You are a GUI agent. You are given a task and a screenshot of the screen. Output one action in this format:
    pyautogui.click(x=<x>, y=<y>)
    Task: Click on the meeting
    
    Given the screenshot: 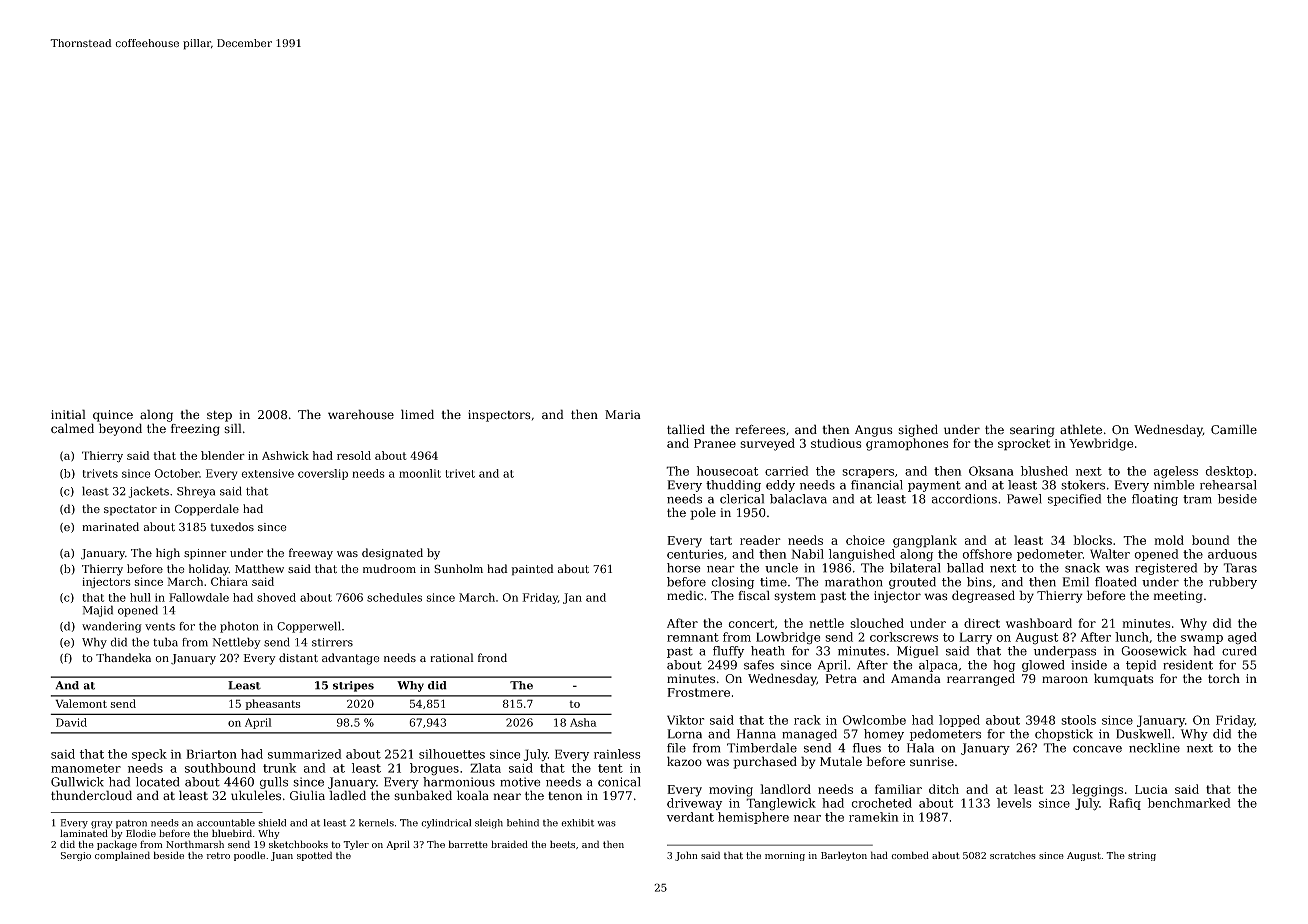 What is the action you would take?
    pyautogui.click(x=1178, y=597)
